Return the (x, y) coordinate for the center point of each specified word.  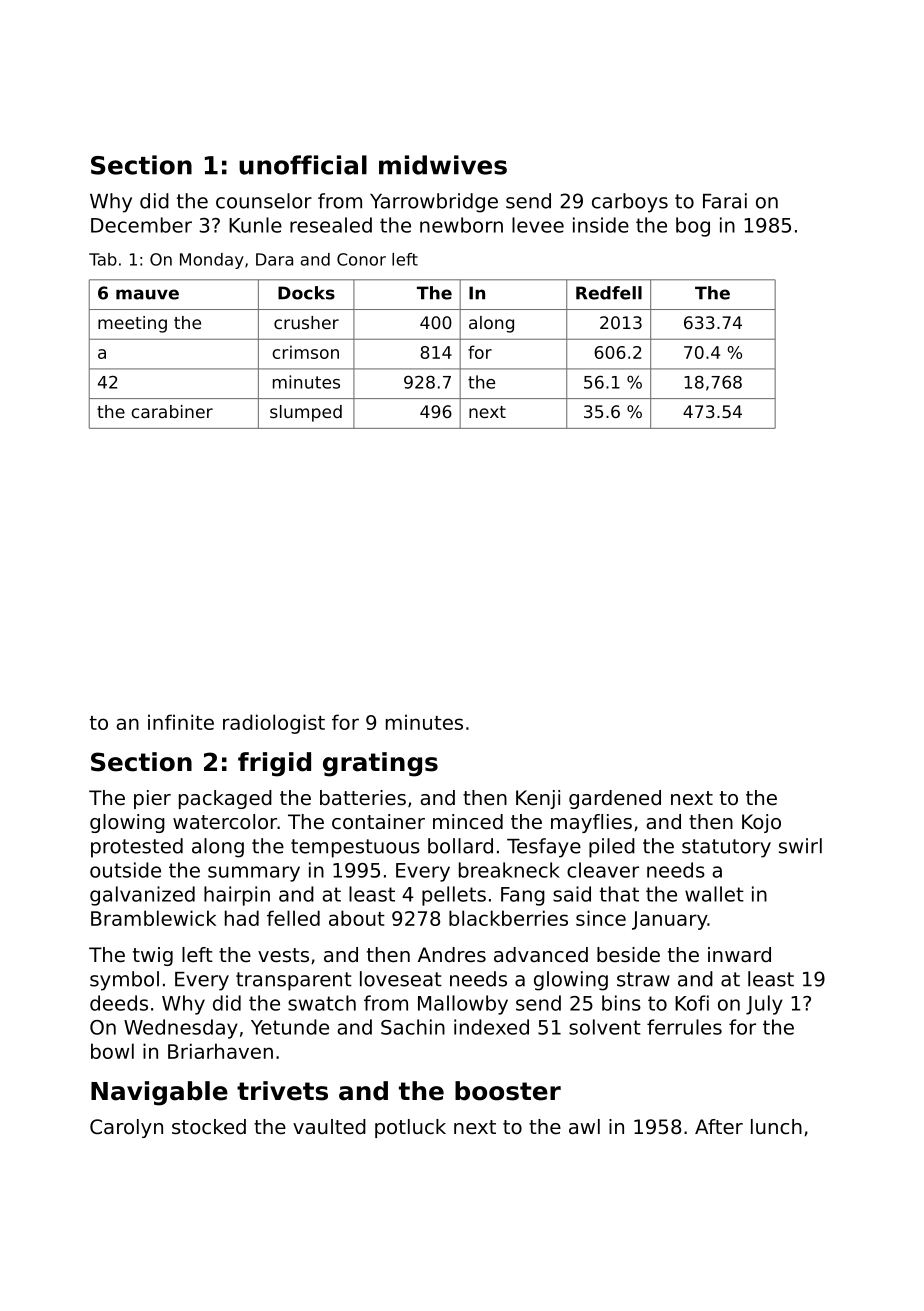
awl (584, 1126)
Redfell (609, 293)
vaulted (329, 1127)
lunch (776, 1126)
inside (601, 225)
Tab (103, 259)
